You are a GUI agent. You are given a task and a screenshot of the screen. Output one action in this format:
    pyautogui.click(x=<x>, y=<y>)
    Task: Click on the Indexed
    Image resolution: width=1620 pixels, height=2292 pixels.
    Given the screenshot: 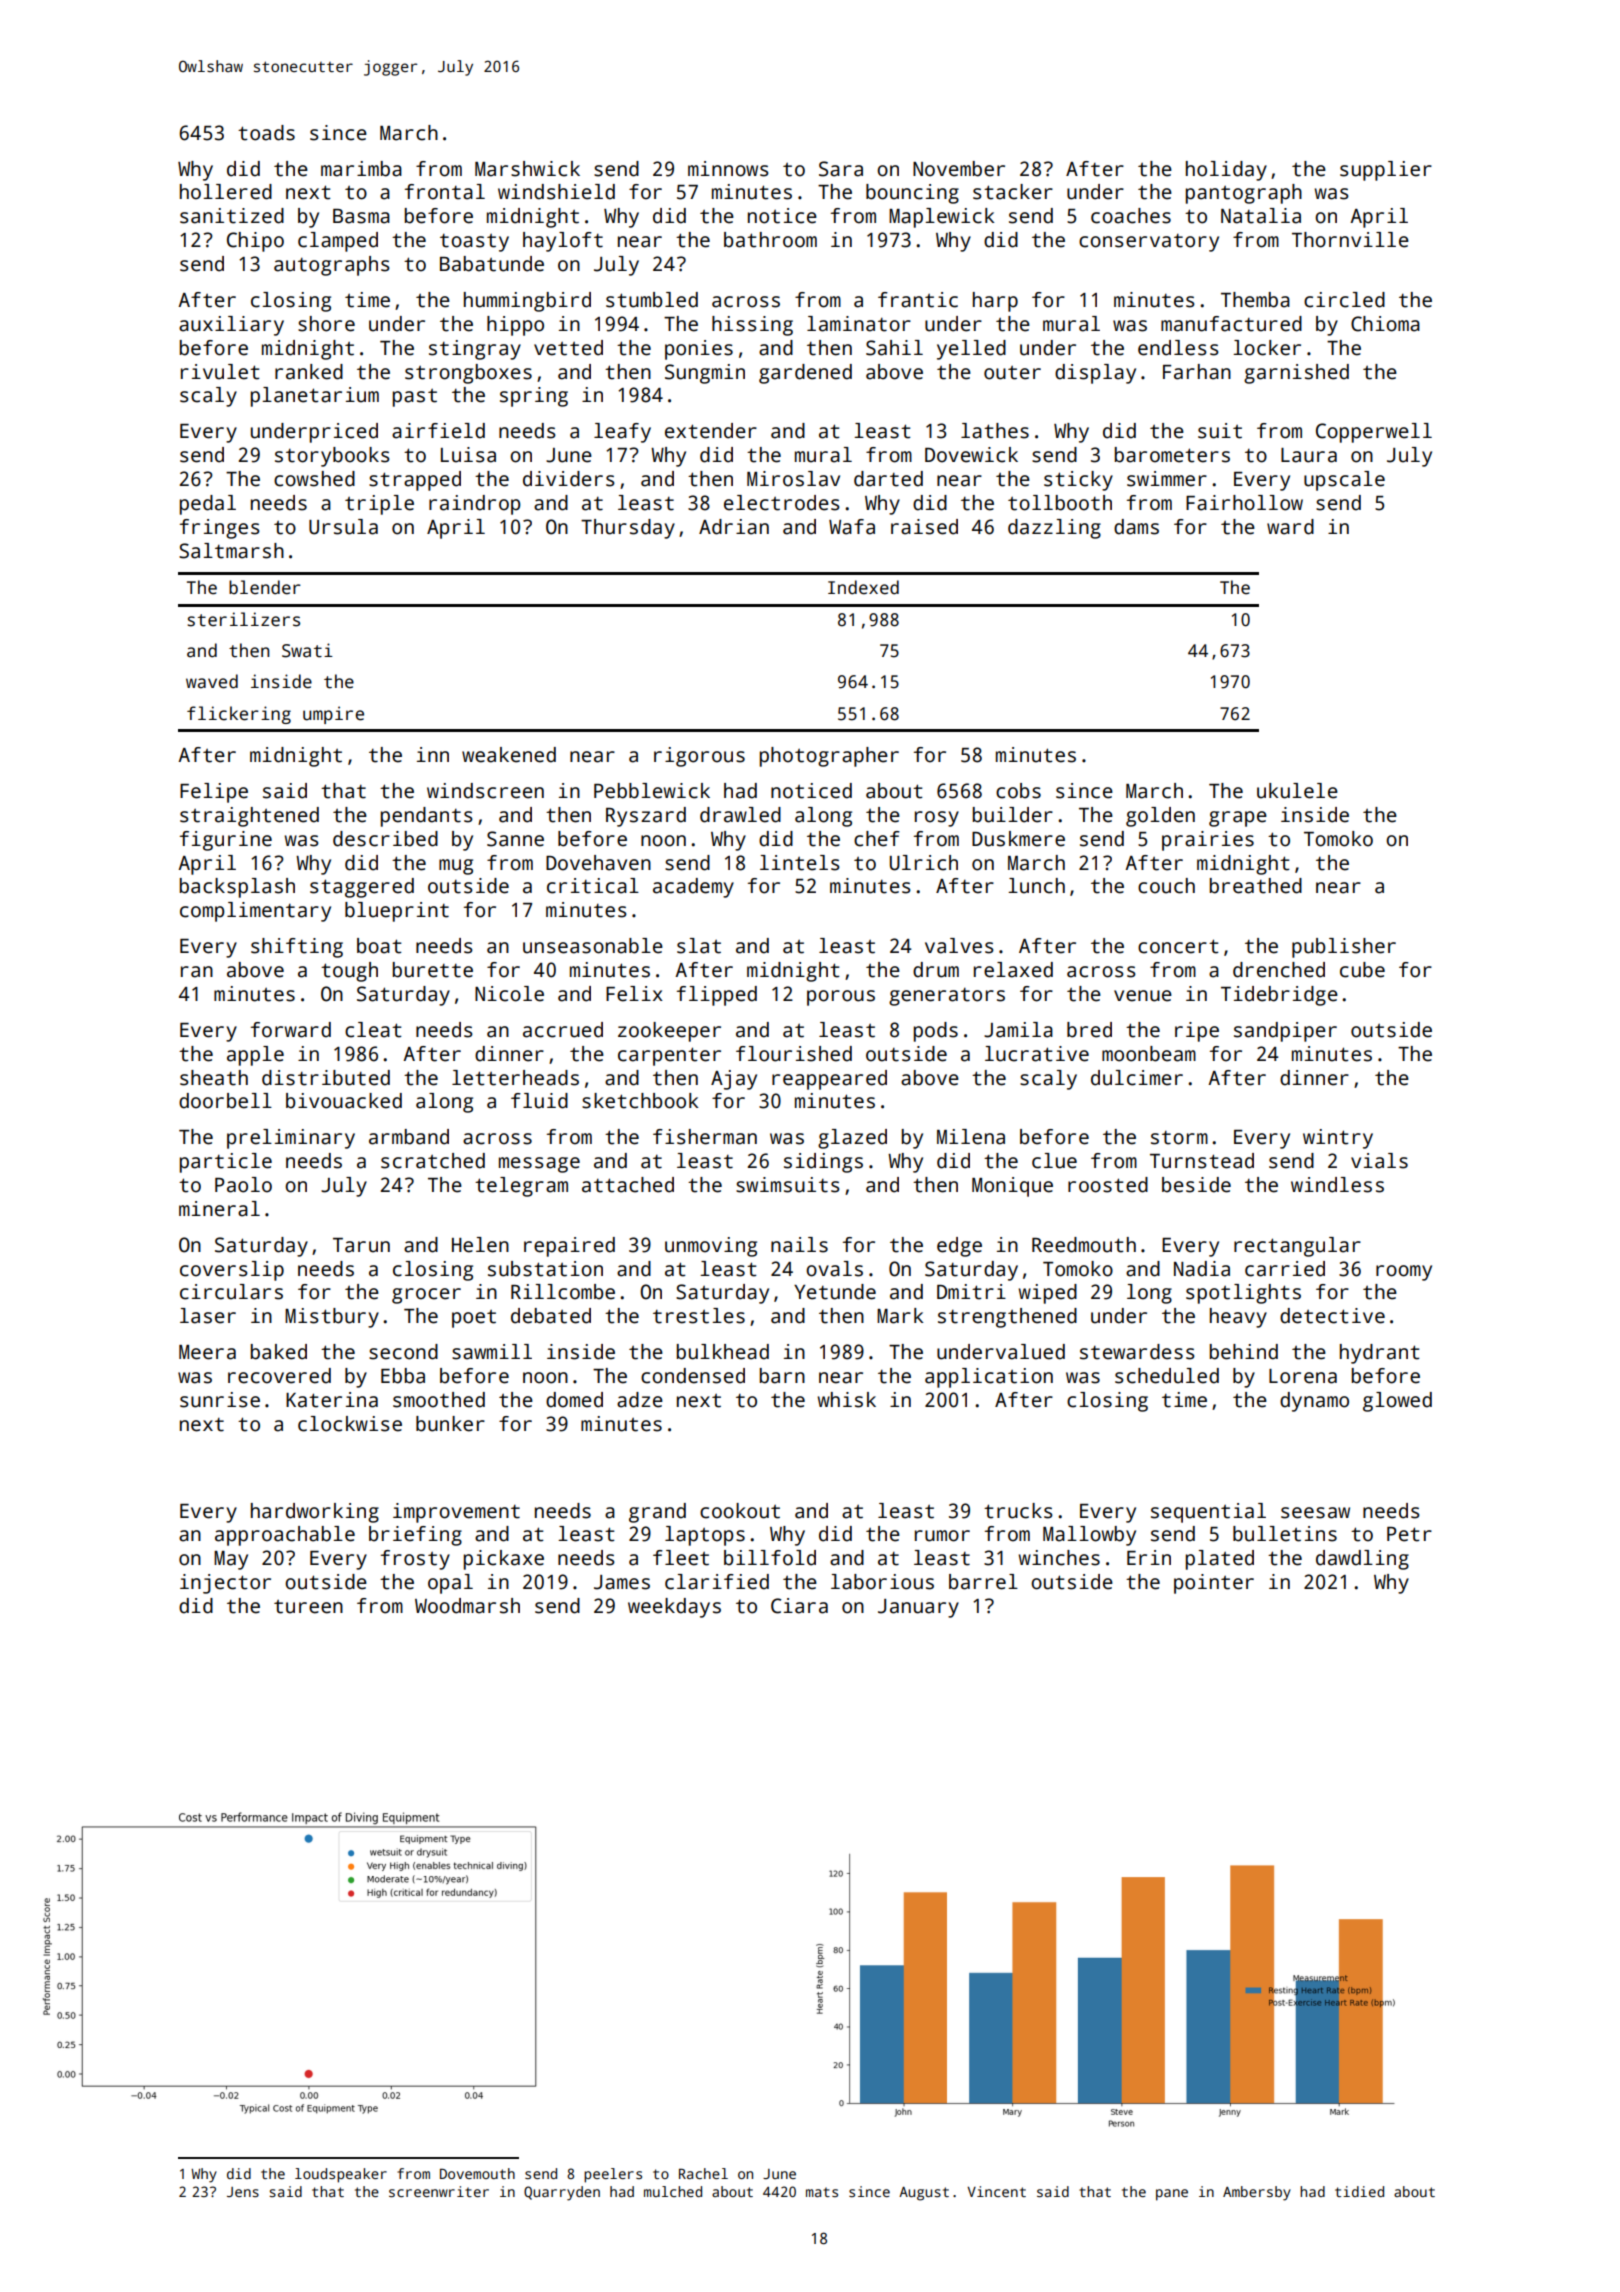 What is the action you would take?
    pyautogui.click(x=863, y=587)
